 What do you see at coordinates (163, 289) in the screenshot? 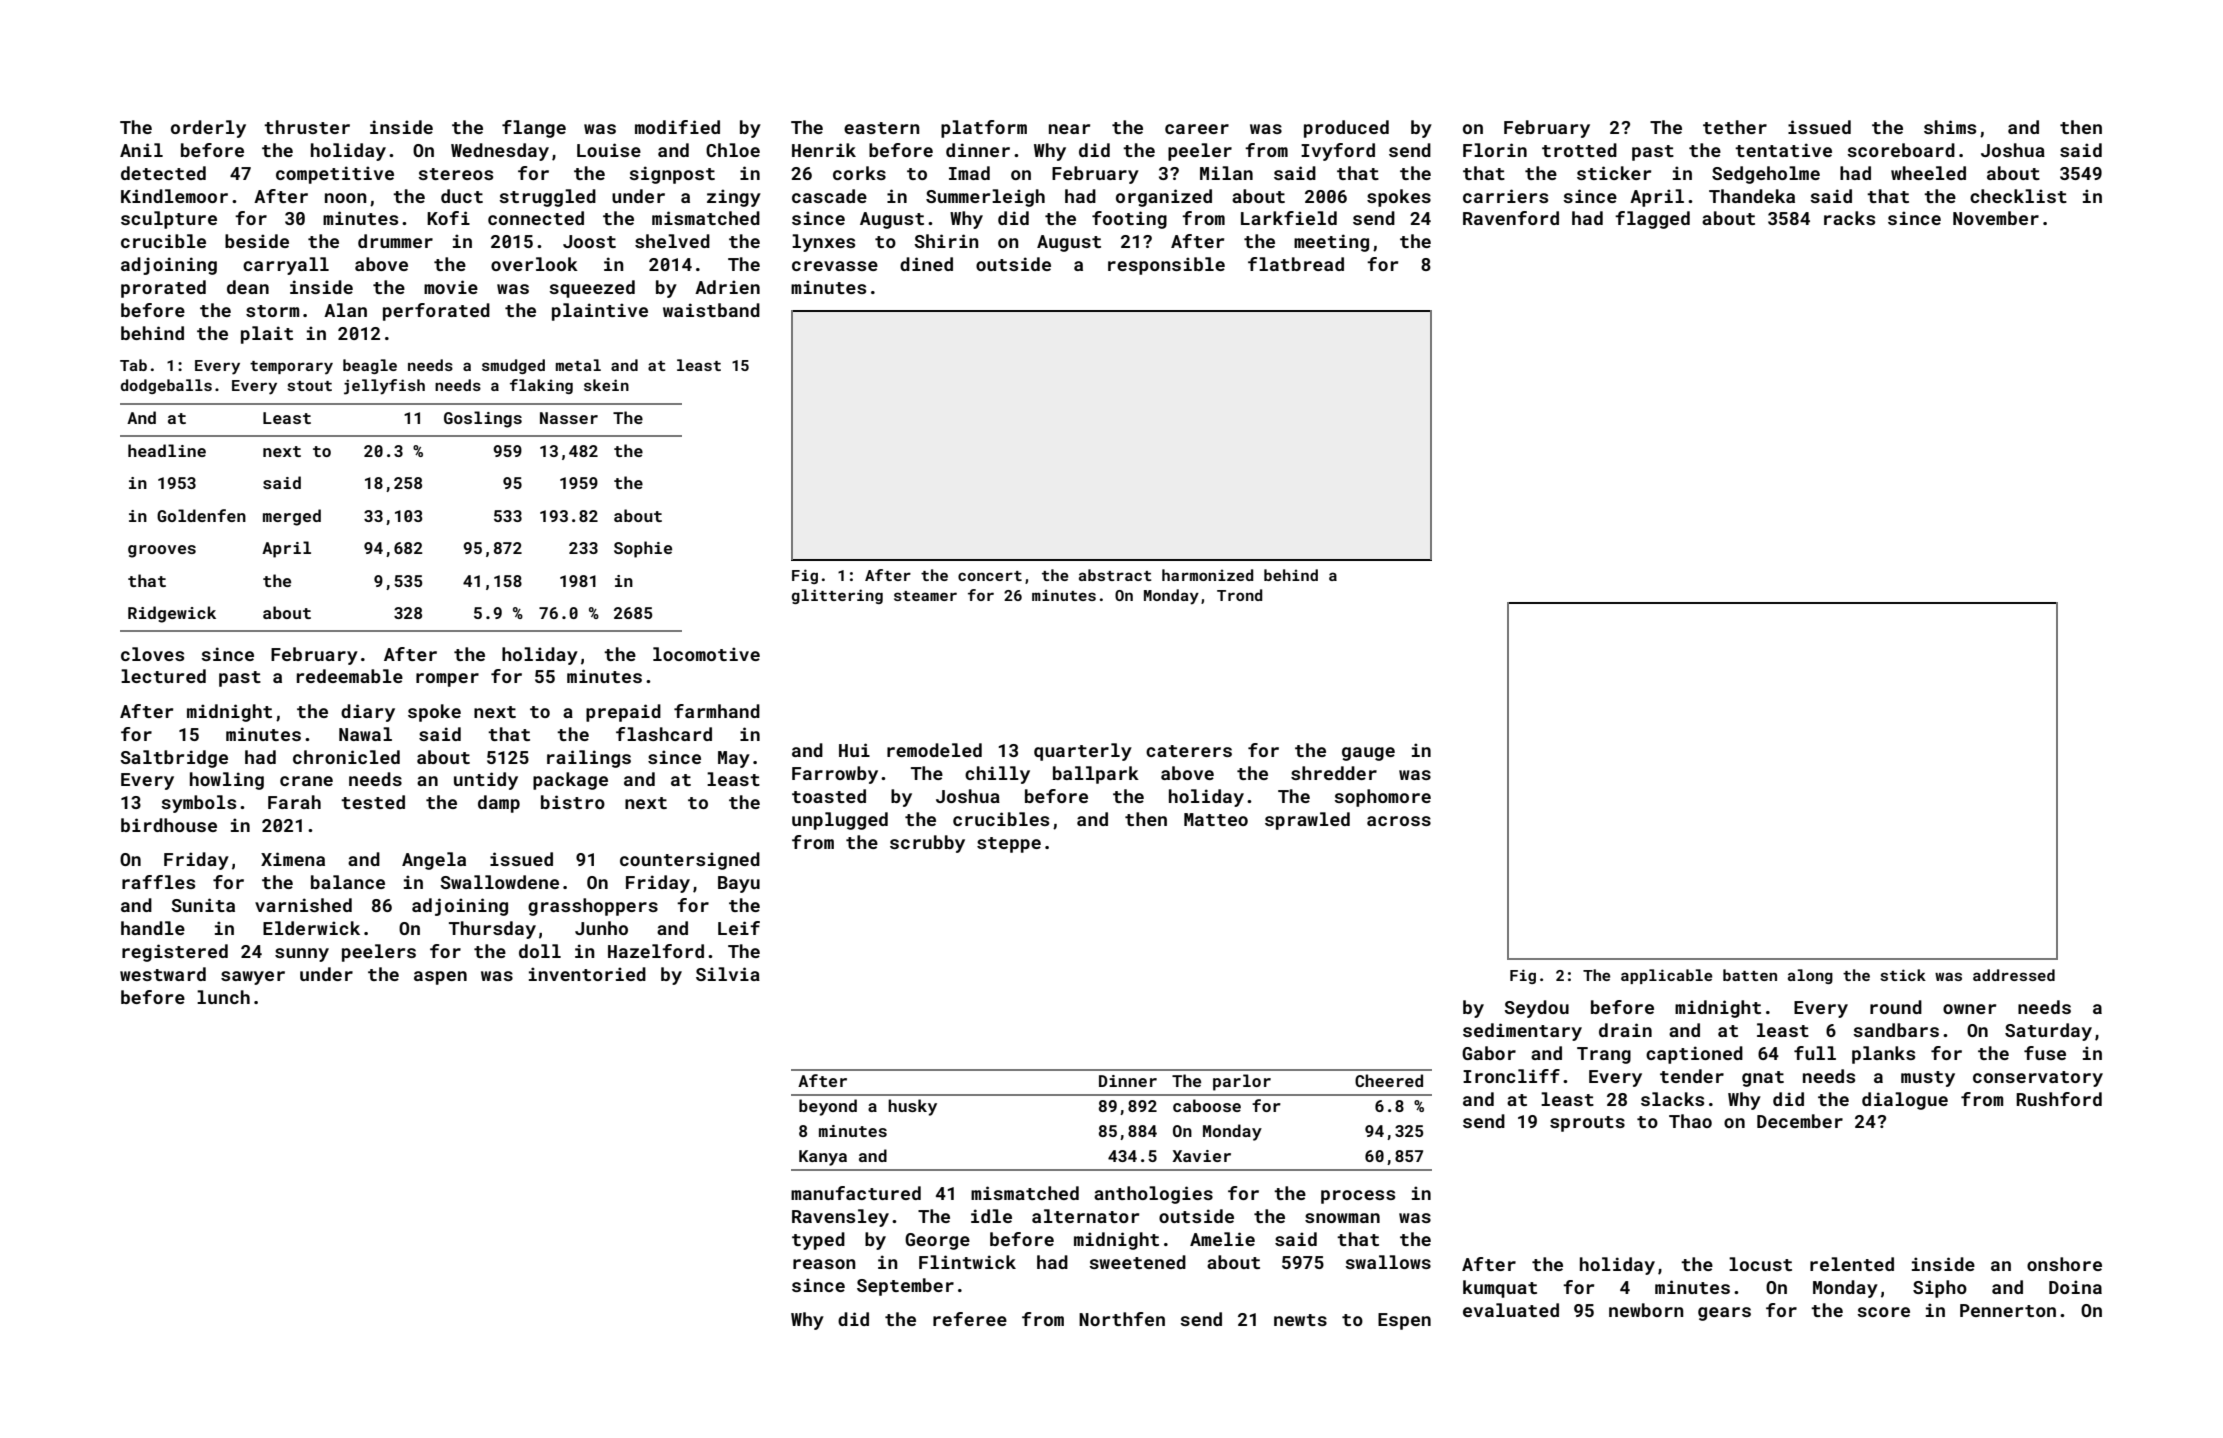
I see `prorated` at bounding box center [163, 289].
